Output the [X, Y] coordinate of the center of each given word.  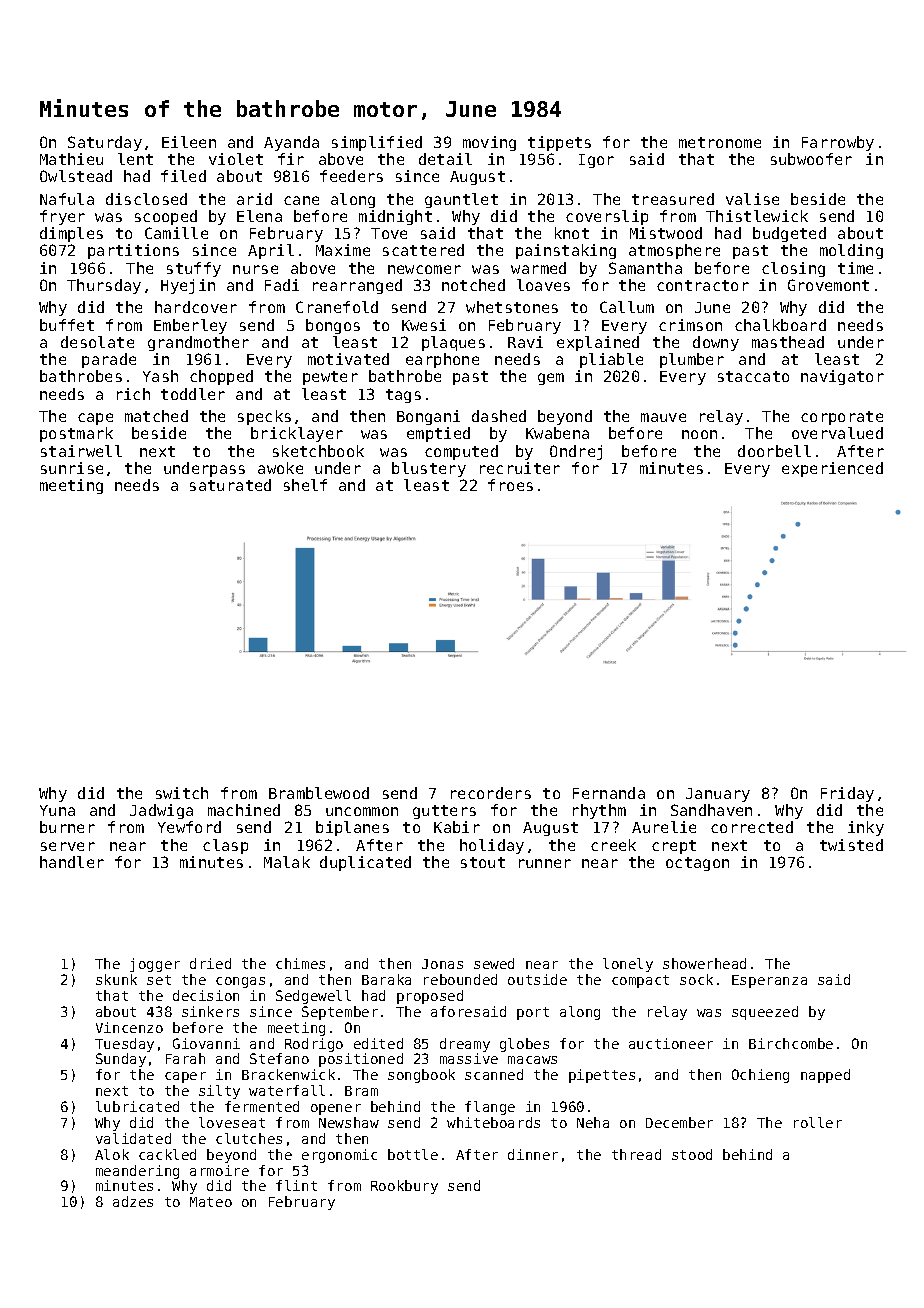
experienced [832, 469]
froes [510, 485]
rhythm [599, 811]
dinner [533, 1154]
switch [182, 793]
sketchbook [318, 451]
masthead [788, 342]
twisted [851, 845]
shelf [305, 485]
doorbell [774, 451]
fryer [62, 217]
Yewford [189, 827]
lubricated [137, 1106]
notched [473, 285]
